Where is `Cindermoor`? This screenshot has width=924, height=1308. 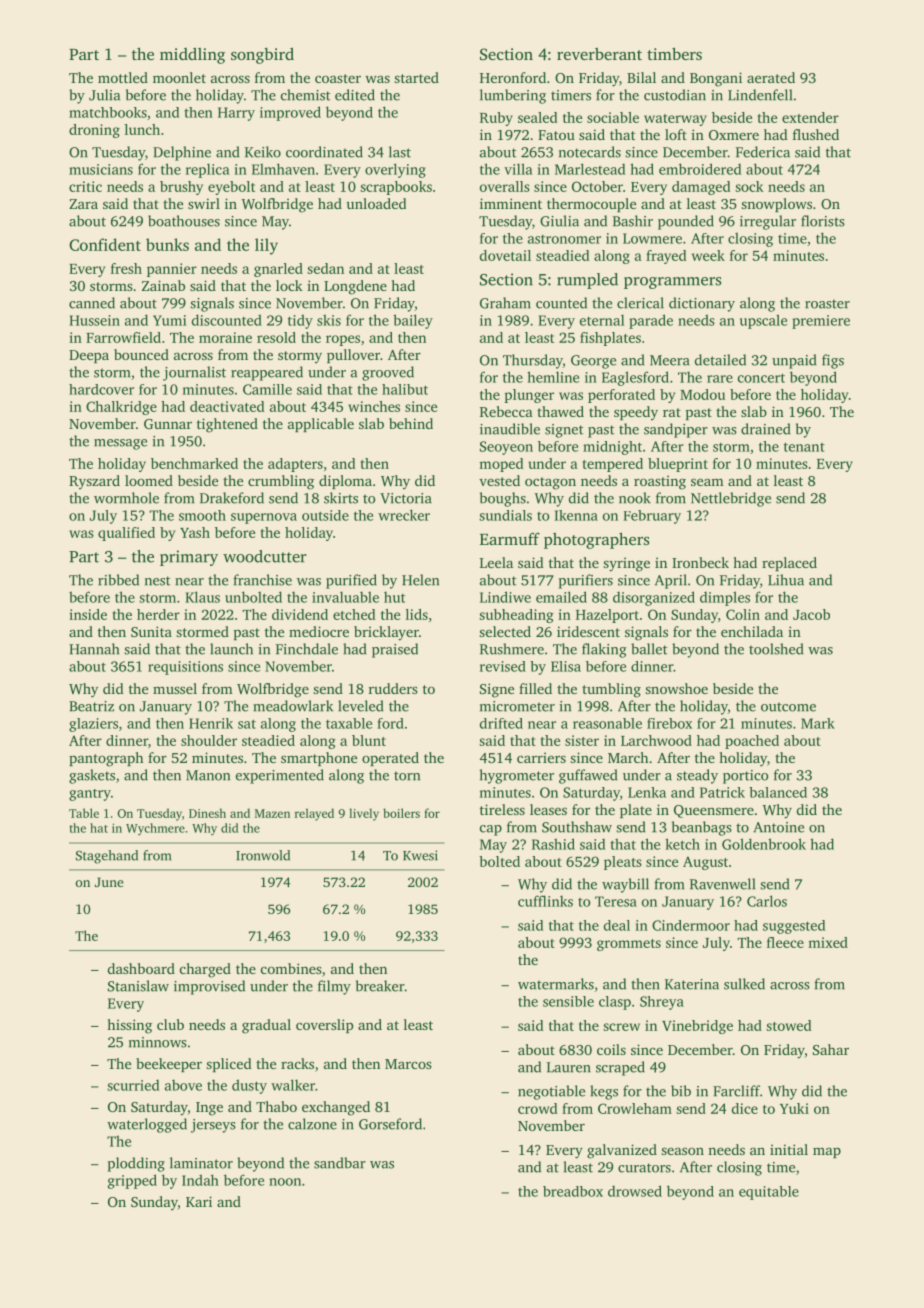 Cindermoor is located at coordinates (691, 925).
